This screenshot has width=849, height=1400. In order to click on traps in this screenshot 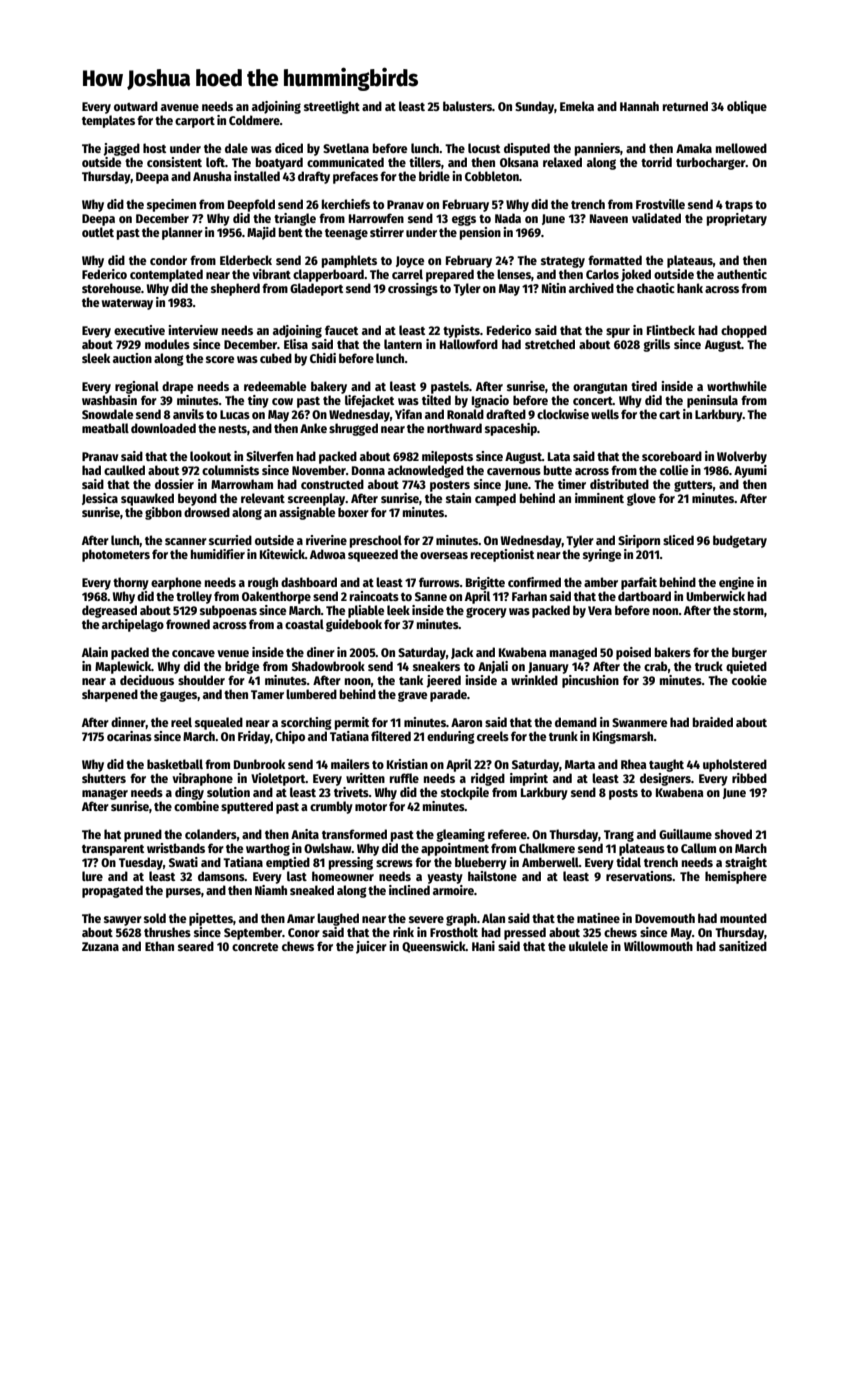, I will do `click(739, 206)`.
